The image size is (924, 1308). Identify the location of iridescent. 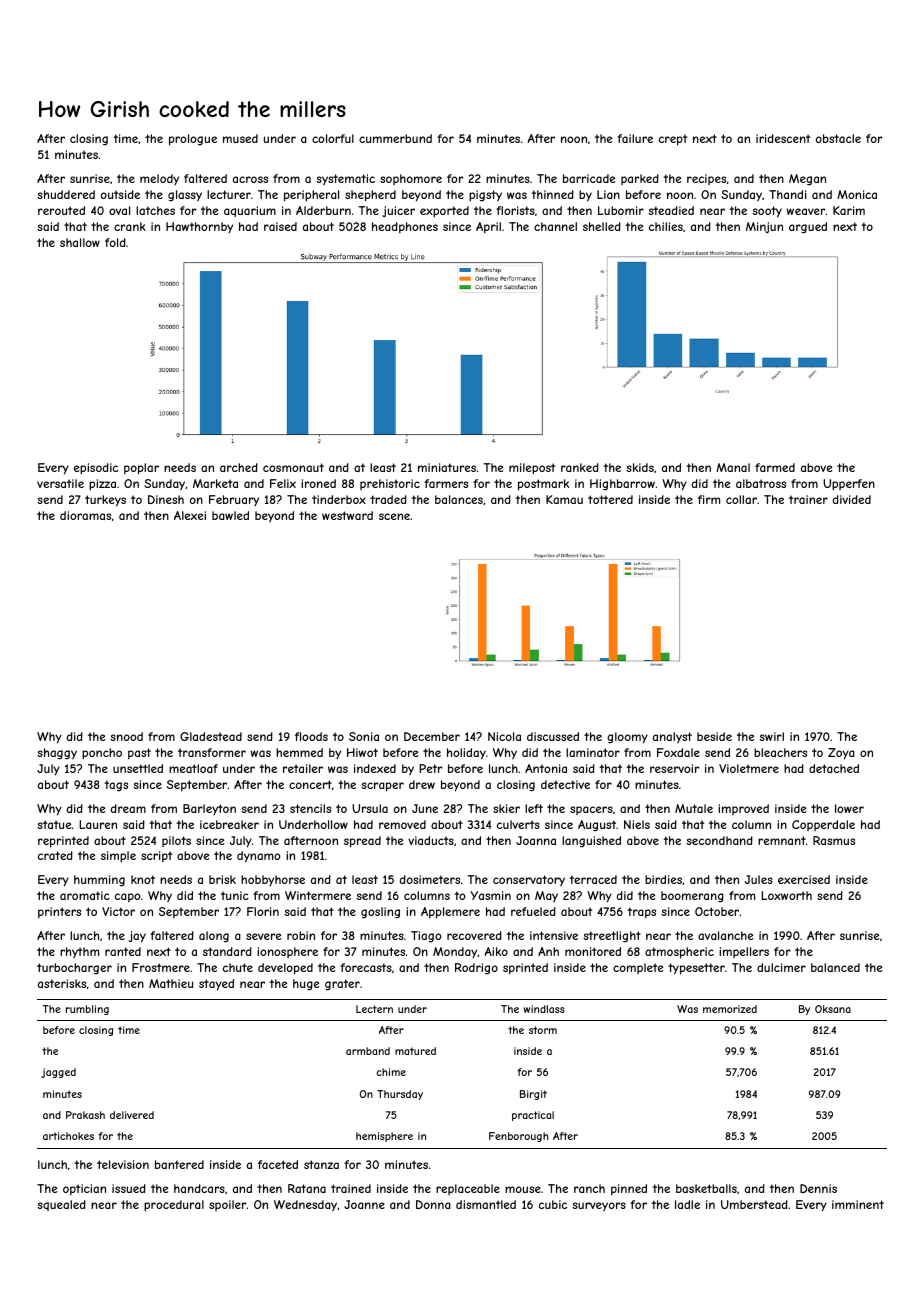
(783, 138).
